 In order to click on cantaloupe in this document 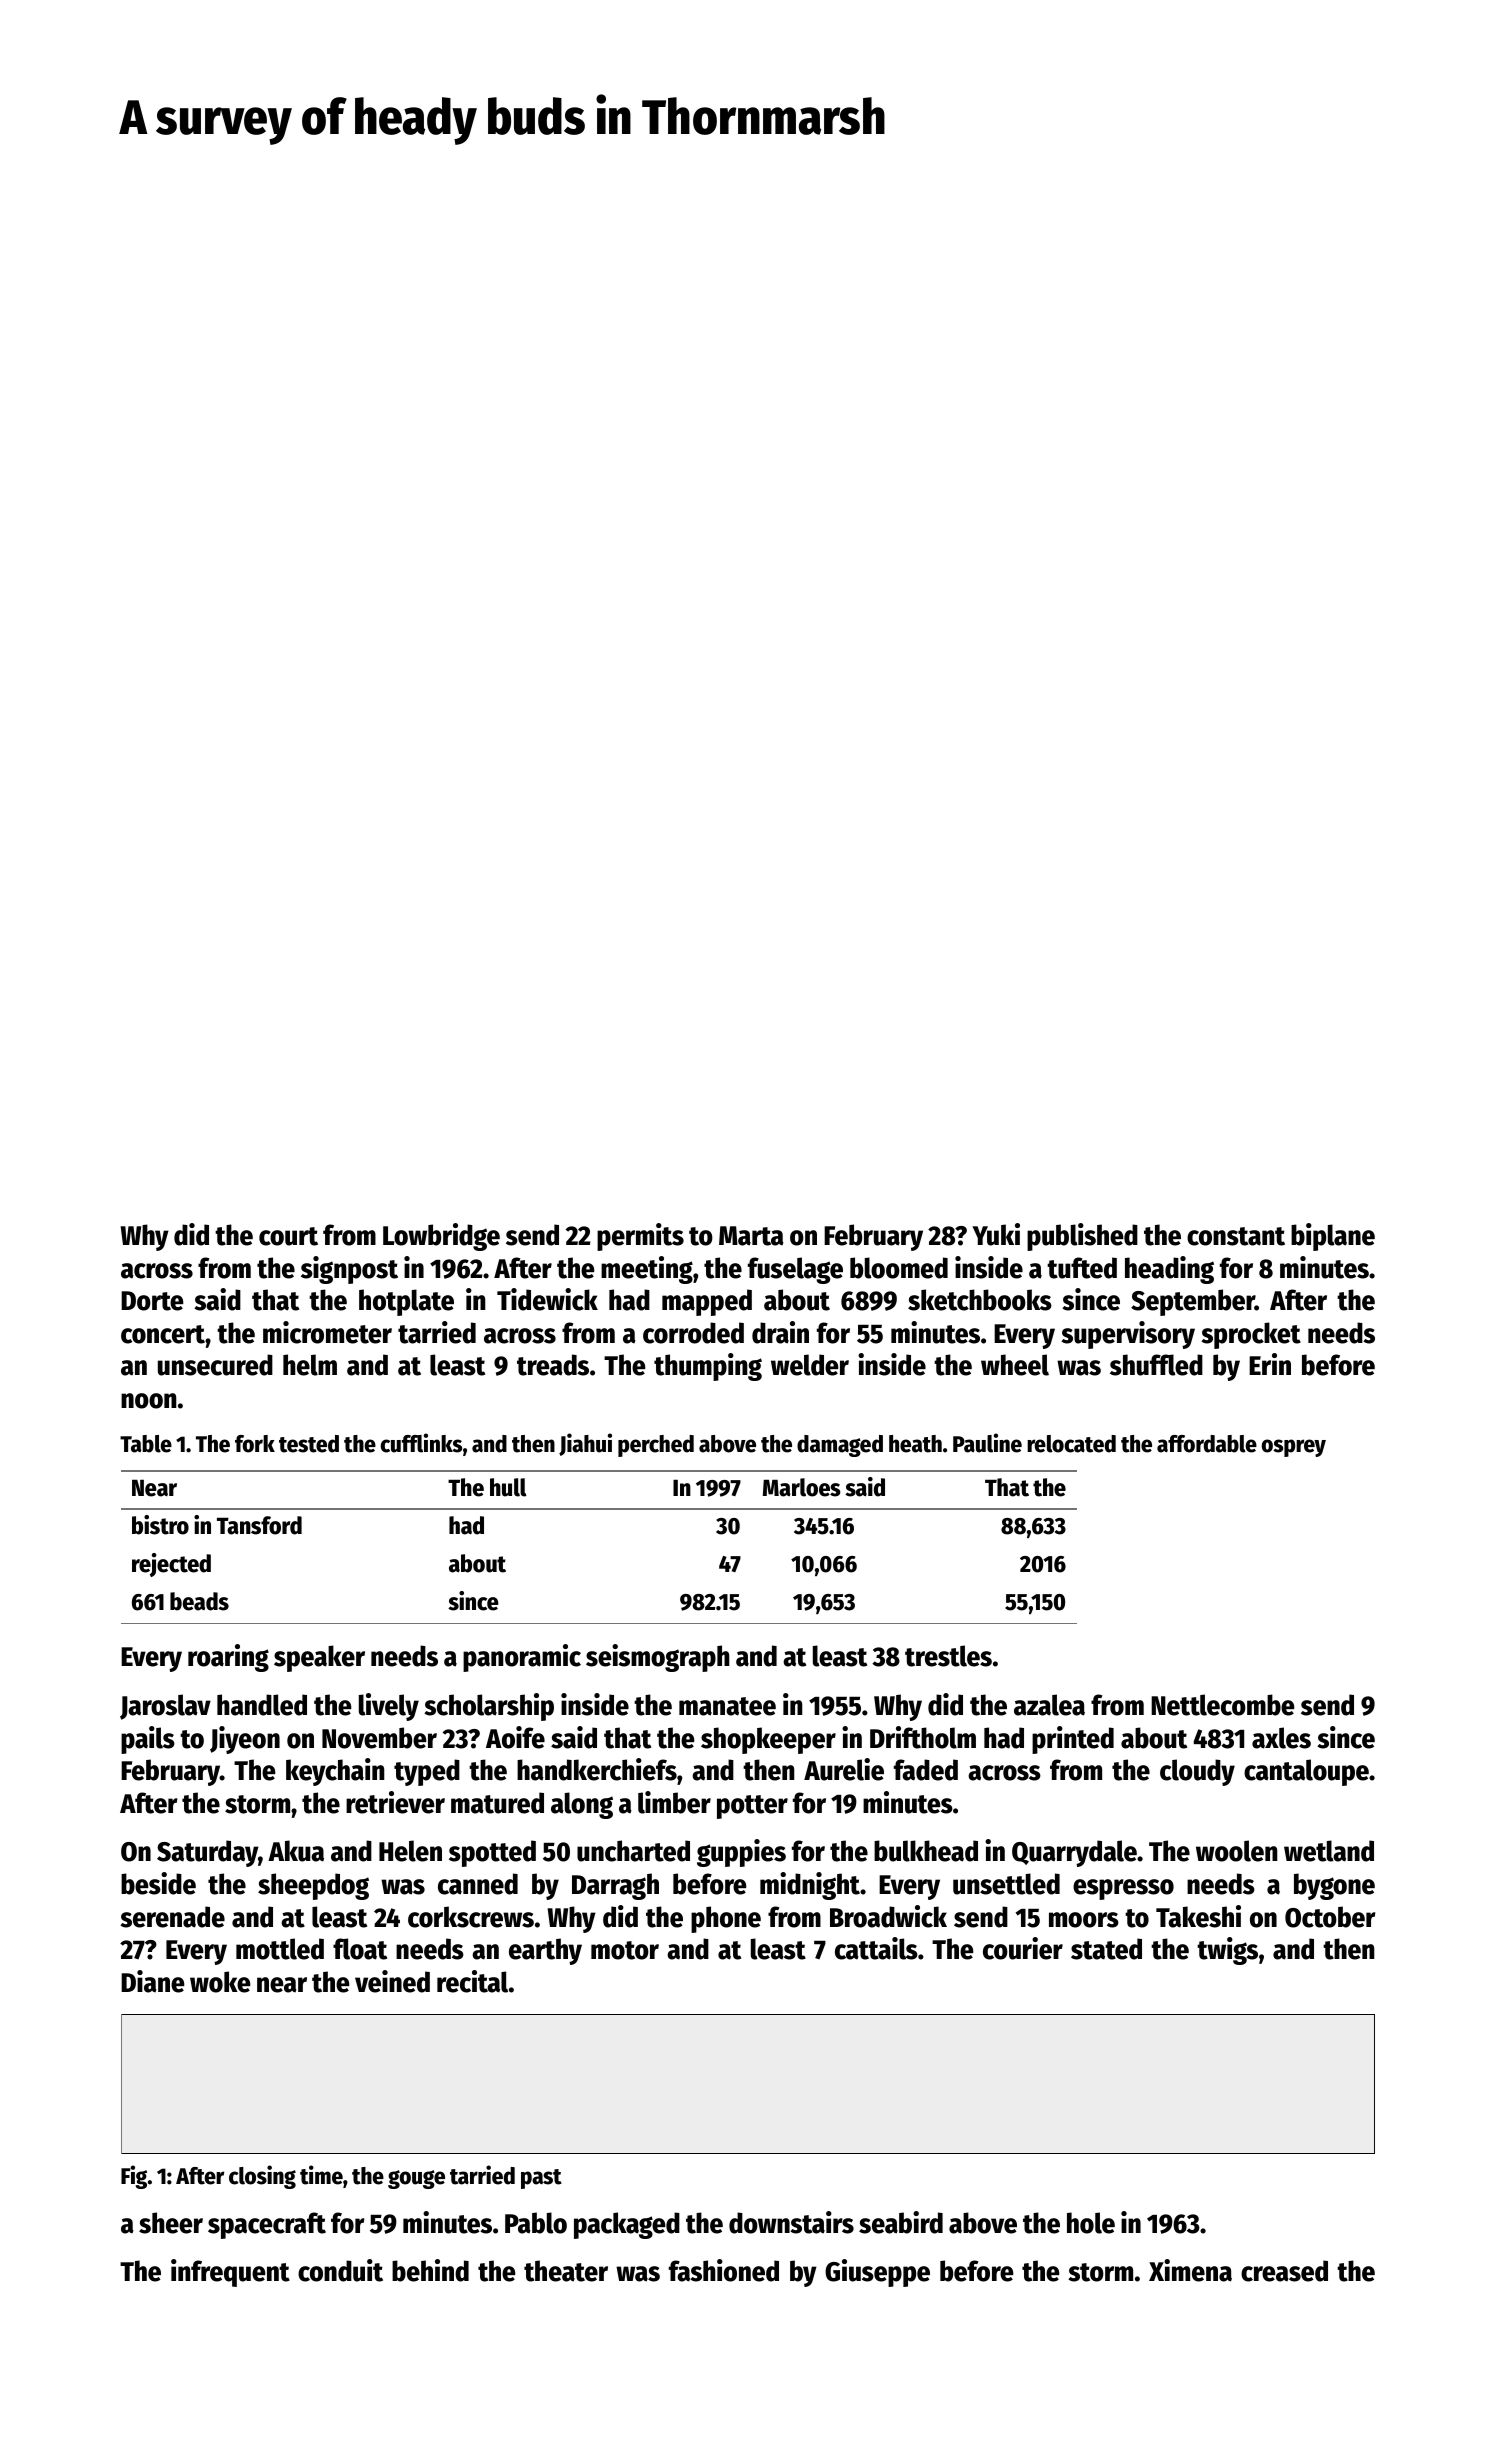, I will do `click(1306, 1772)`.
